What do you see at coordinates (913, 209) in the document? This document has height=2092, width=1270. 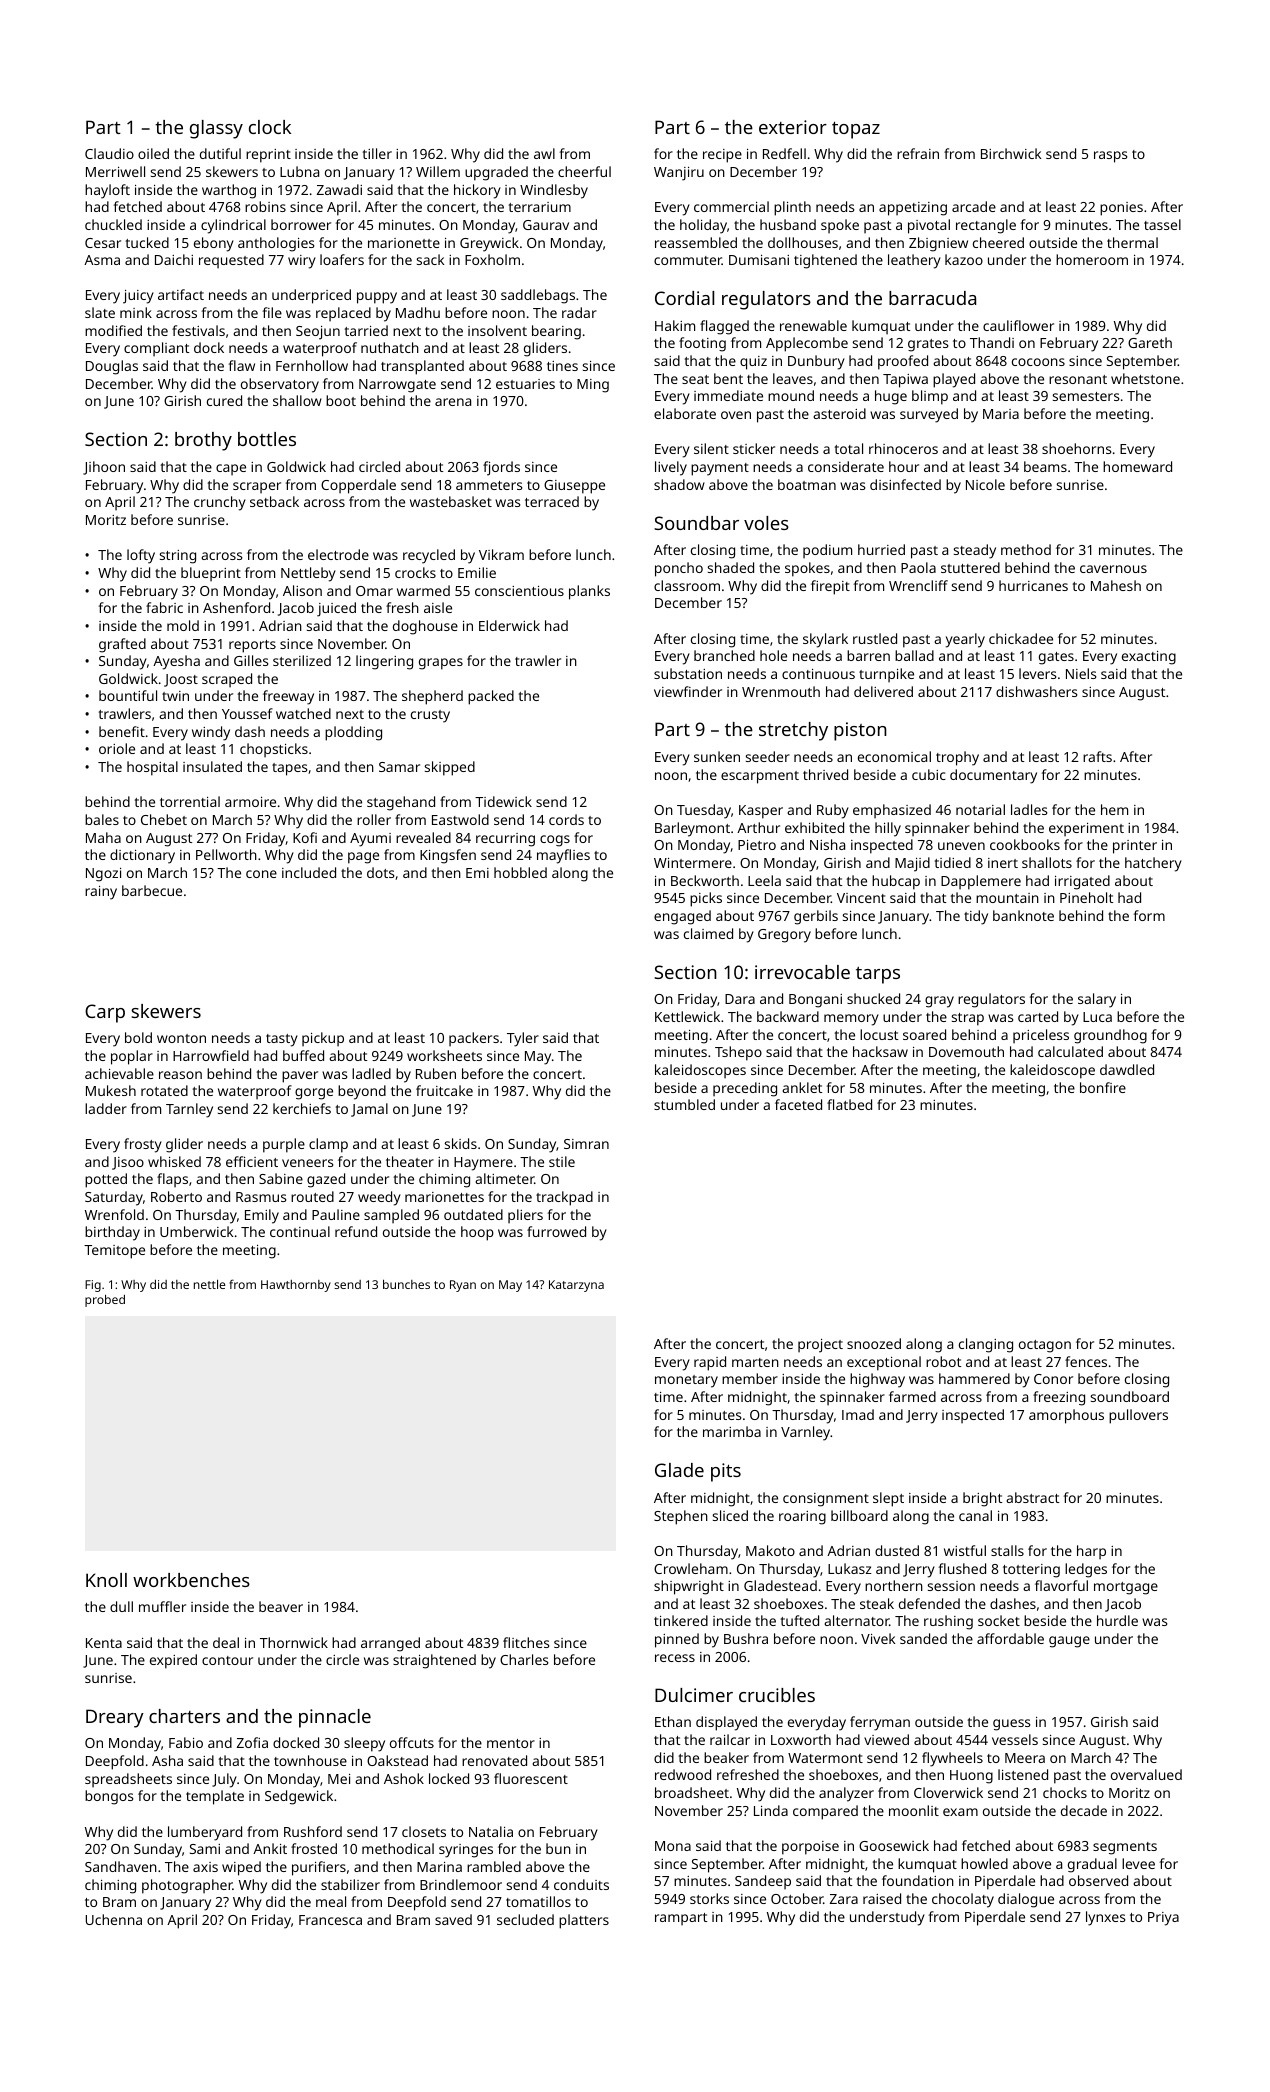 I see `appetizing` at bounding box center [913, 209].
